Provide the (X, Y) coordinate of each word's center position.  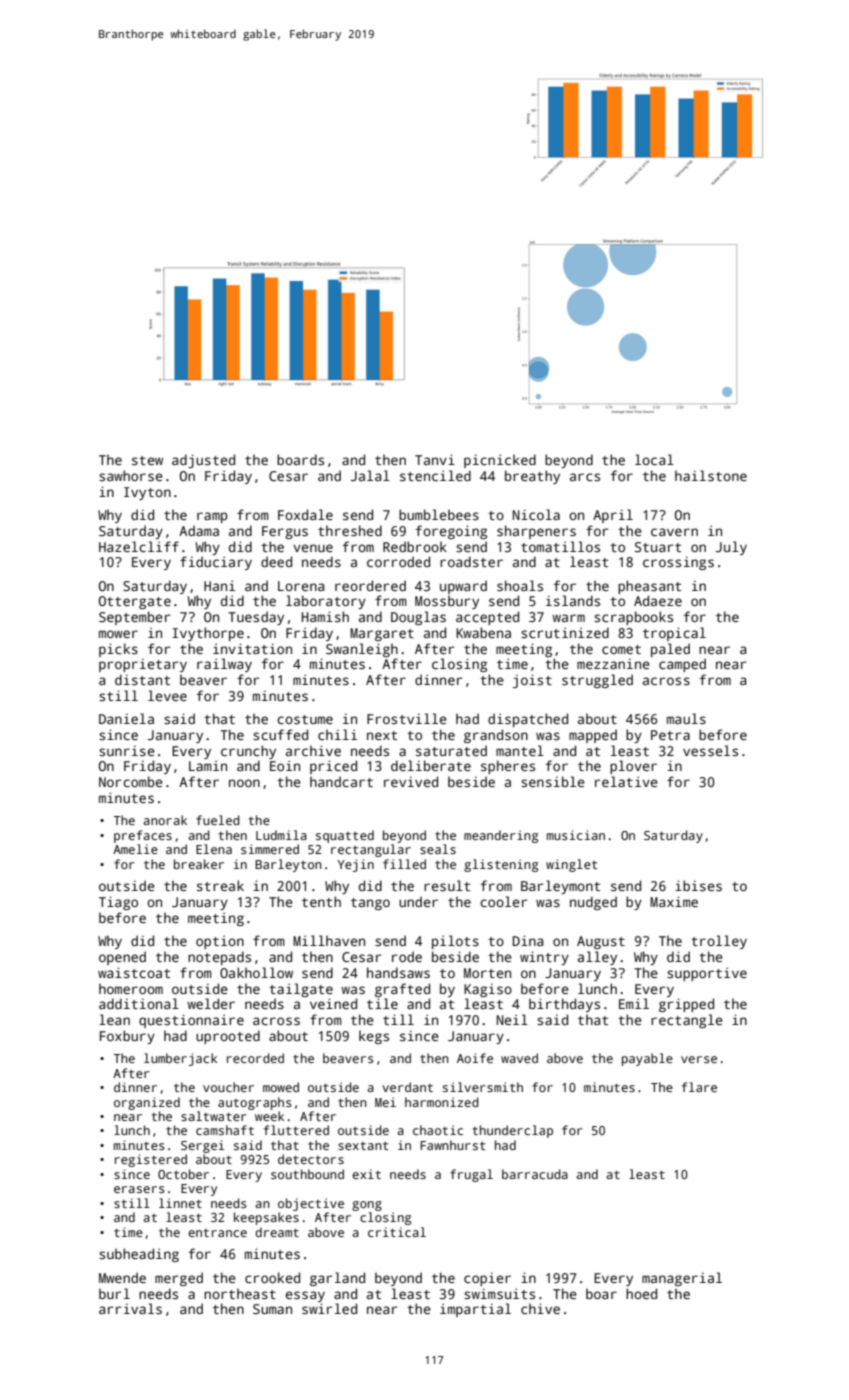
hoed (641, 1293)
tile (382, 1003)
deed (276, 561)
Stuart (658, 547)
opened (122, 958)
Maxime (674, 901)
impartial (475, 1310)
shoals (520, 585)
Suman (272, 1309)
